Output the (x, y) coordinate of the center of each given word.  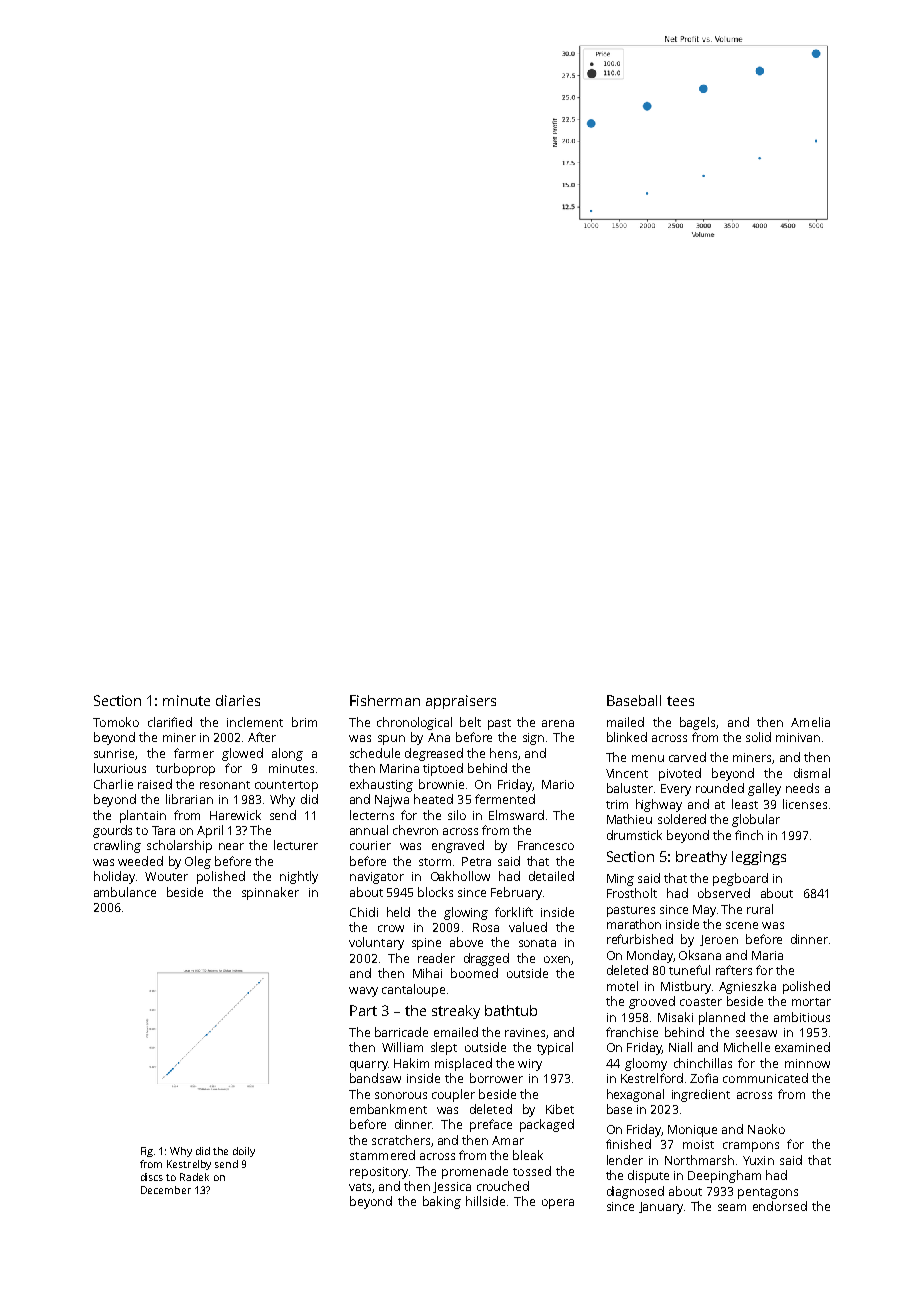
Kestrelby (189, 1165)
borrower (496, 1078)
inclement (255, 722)
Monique (692, 1131)
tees (680, 701)
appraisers (461, 702)
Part (363, 1010)
